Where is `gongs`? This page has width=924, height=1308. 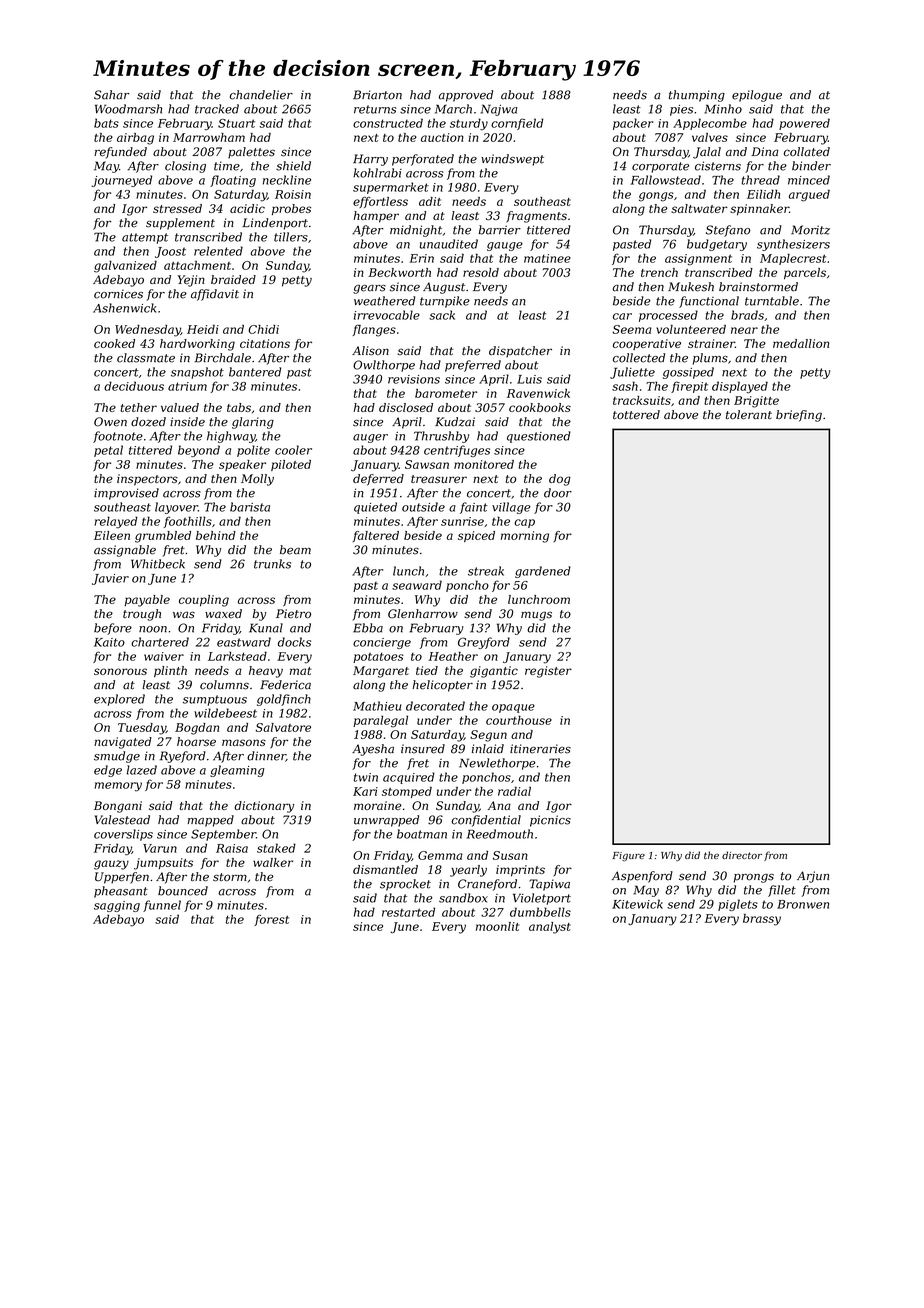
gongs is located at coordinates (656, 197).
